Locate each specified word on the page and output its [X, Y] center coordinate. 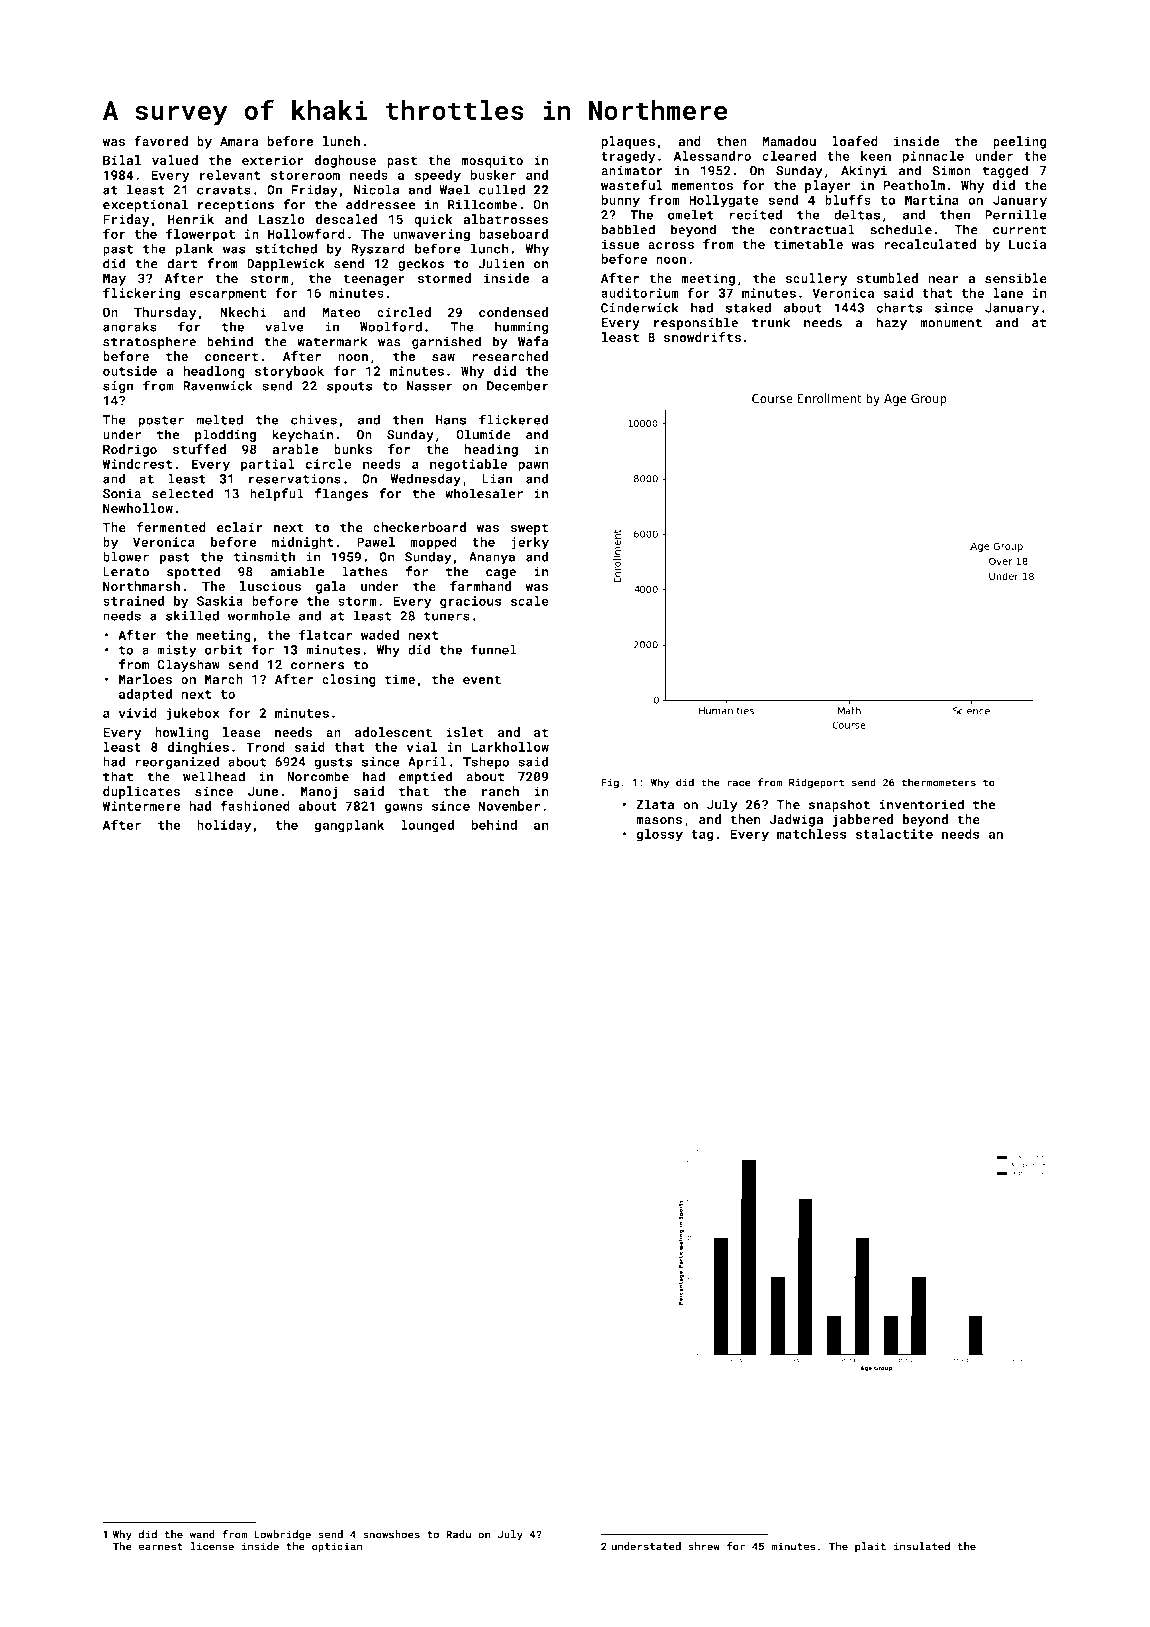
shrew [704, 1546]
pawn [533, 466]
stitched [286, 248]
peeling [1020, 142]
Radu [458, 1534]
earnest [160, 1547]
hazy [891, 323]
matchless [812, 834]
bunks [353, 449]
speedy [438, 176]
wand [202, 1534]
